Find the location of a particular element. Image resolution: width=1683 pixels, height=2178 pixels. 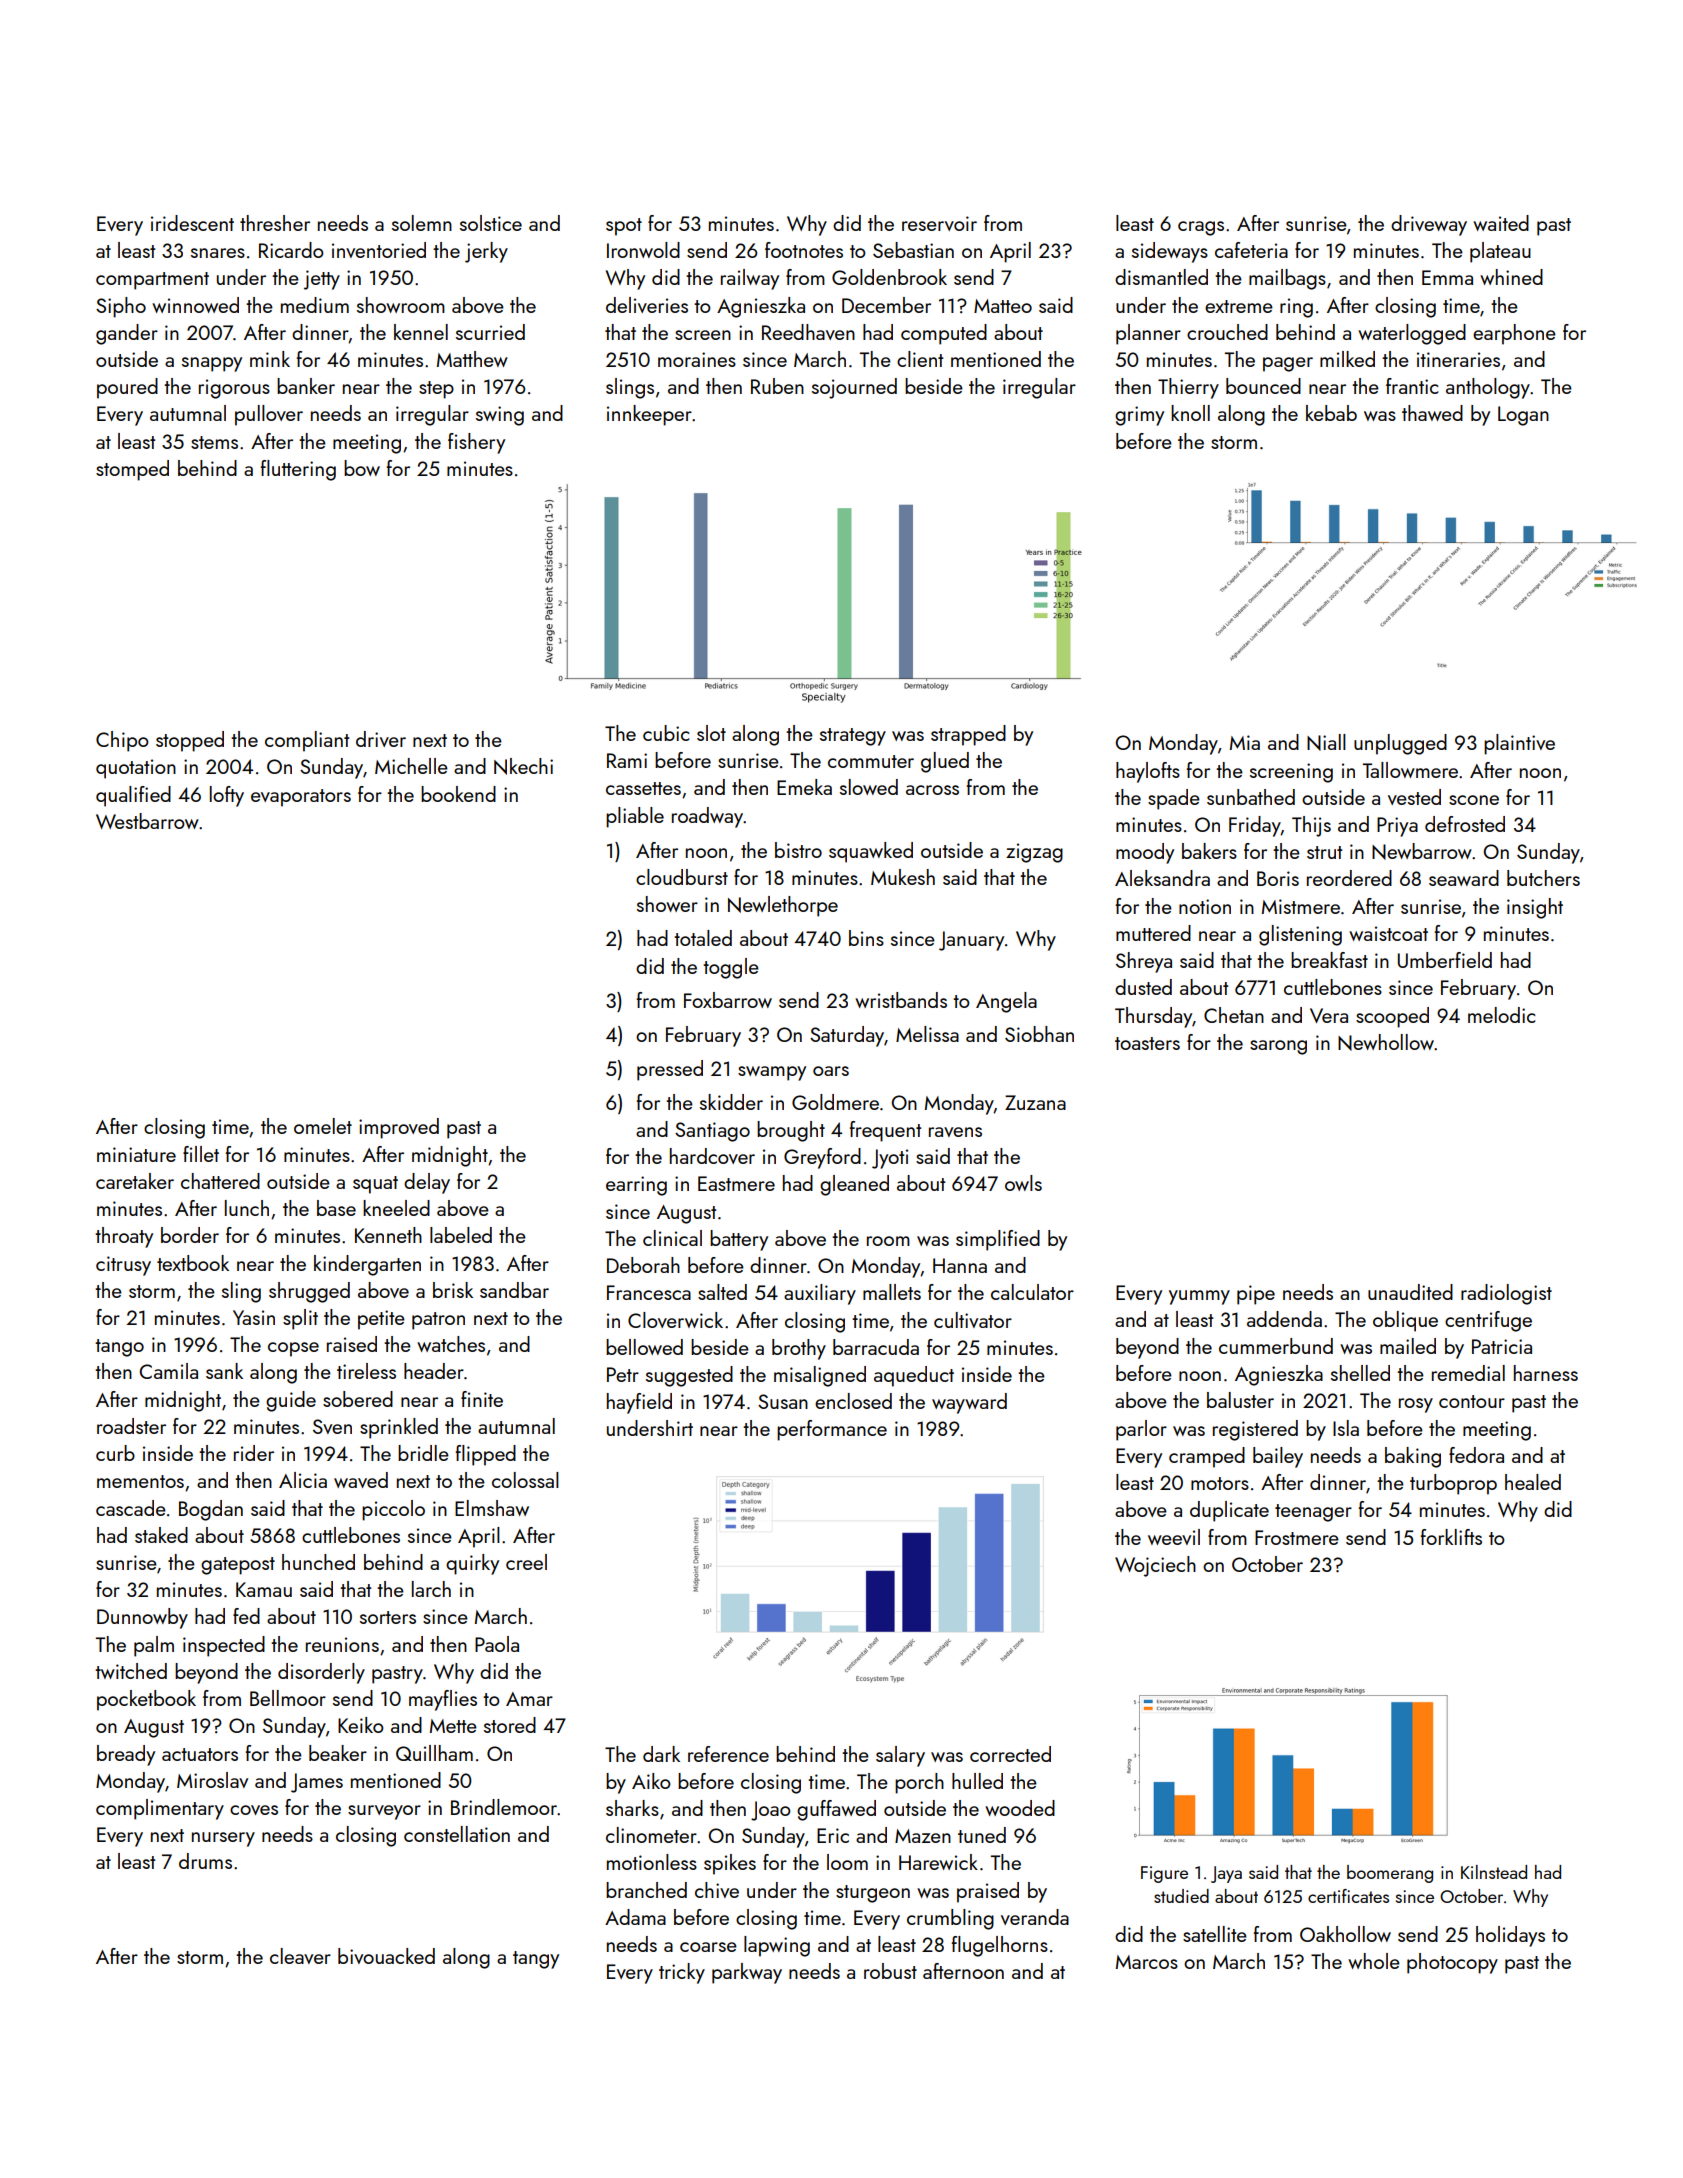

cleaver is located at coordinates (300, 1956).
